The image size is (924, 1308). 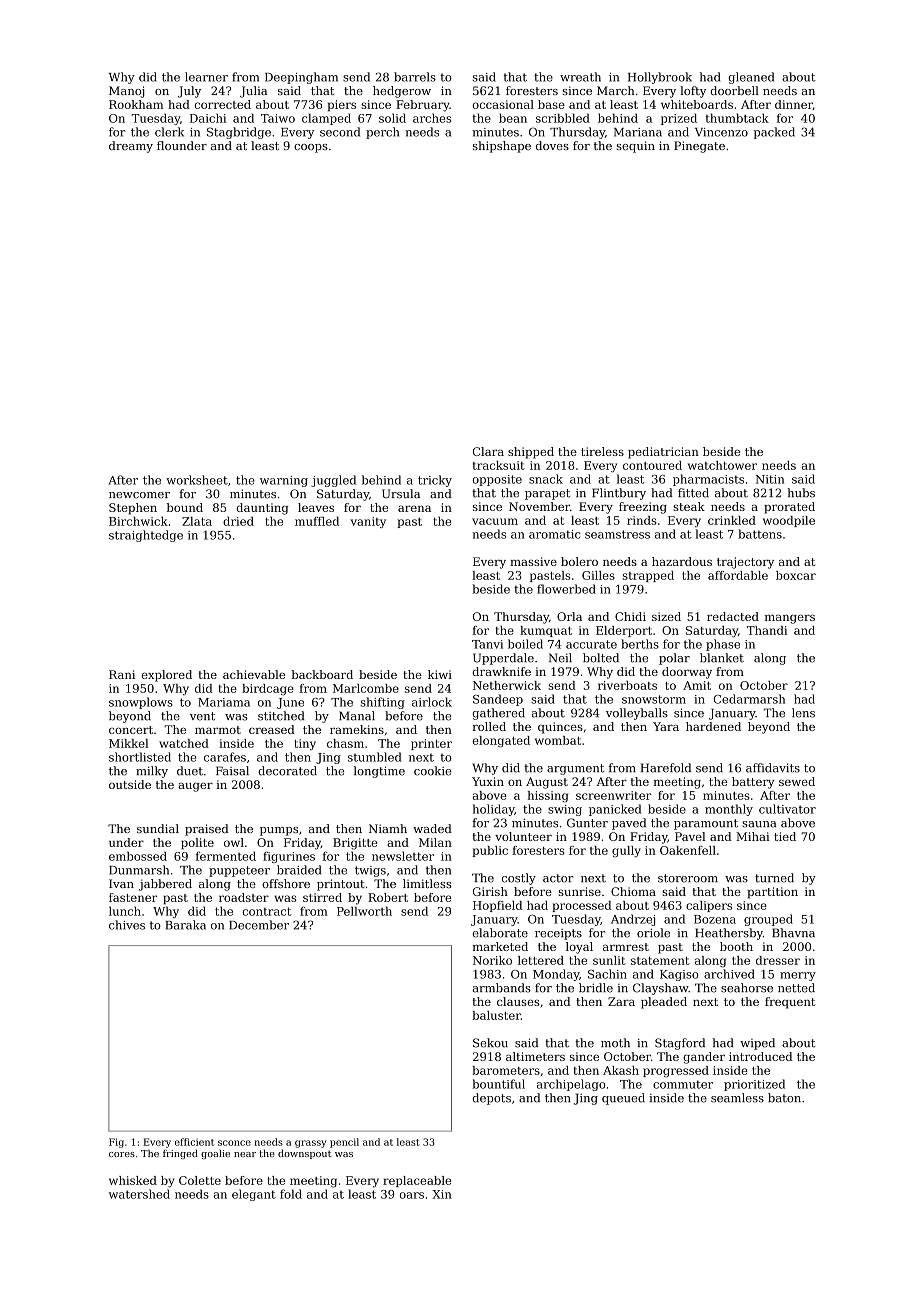 I want to click on watershed, so click(x=139, y=1194).
